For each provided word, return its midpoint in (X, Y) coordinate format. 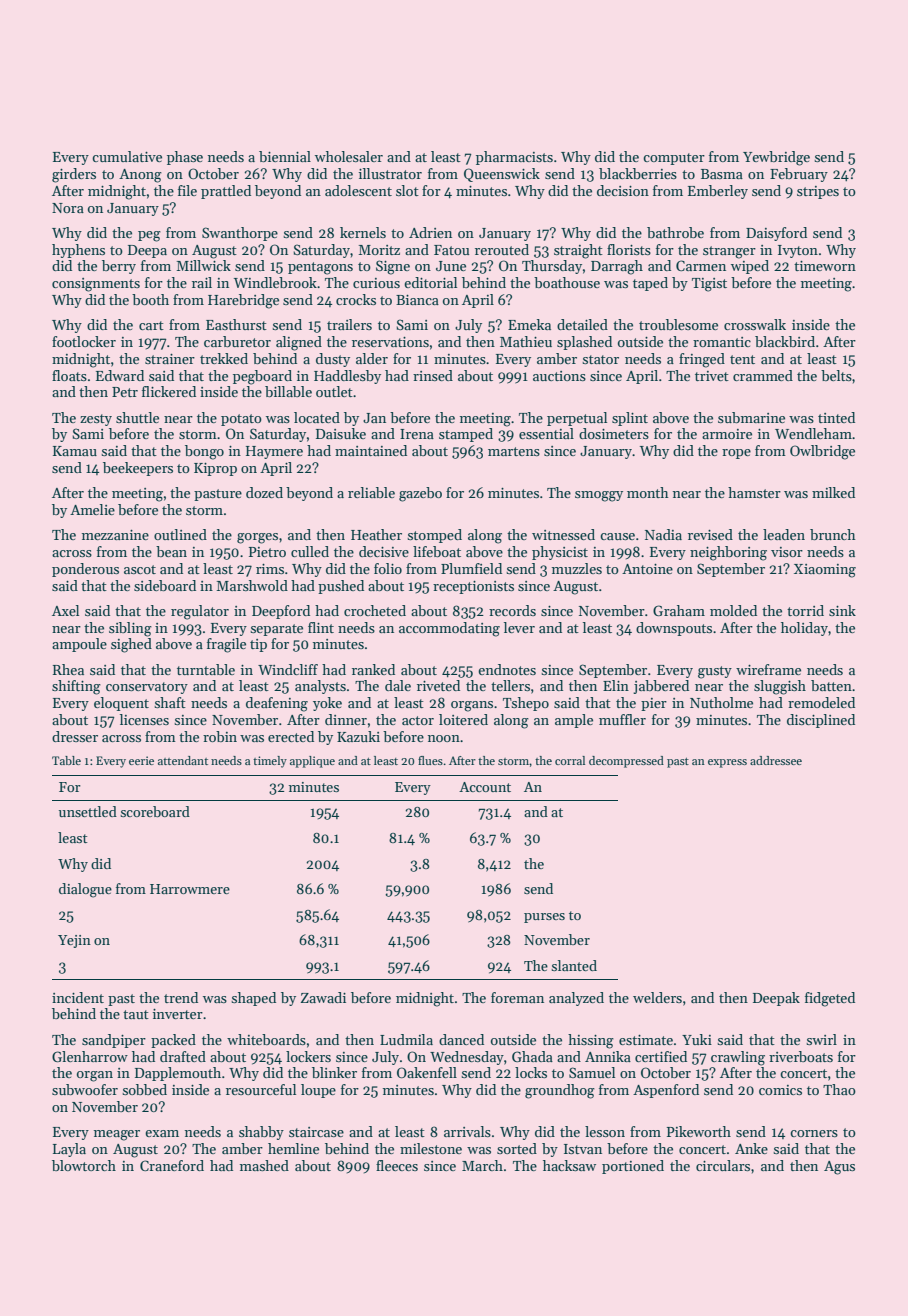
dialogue (85, 890)
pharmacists (514, 158)
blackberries (638, 173)
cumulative (127, 156)
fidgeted (830, 999)
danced (461, 1039)
